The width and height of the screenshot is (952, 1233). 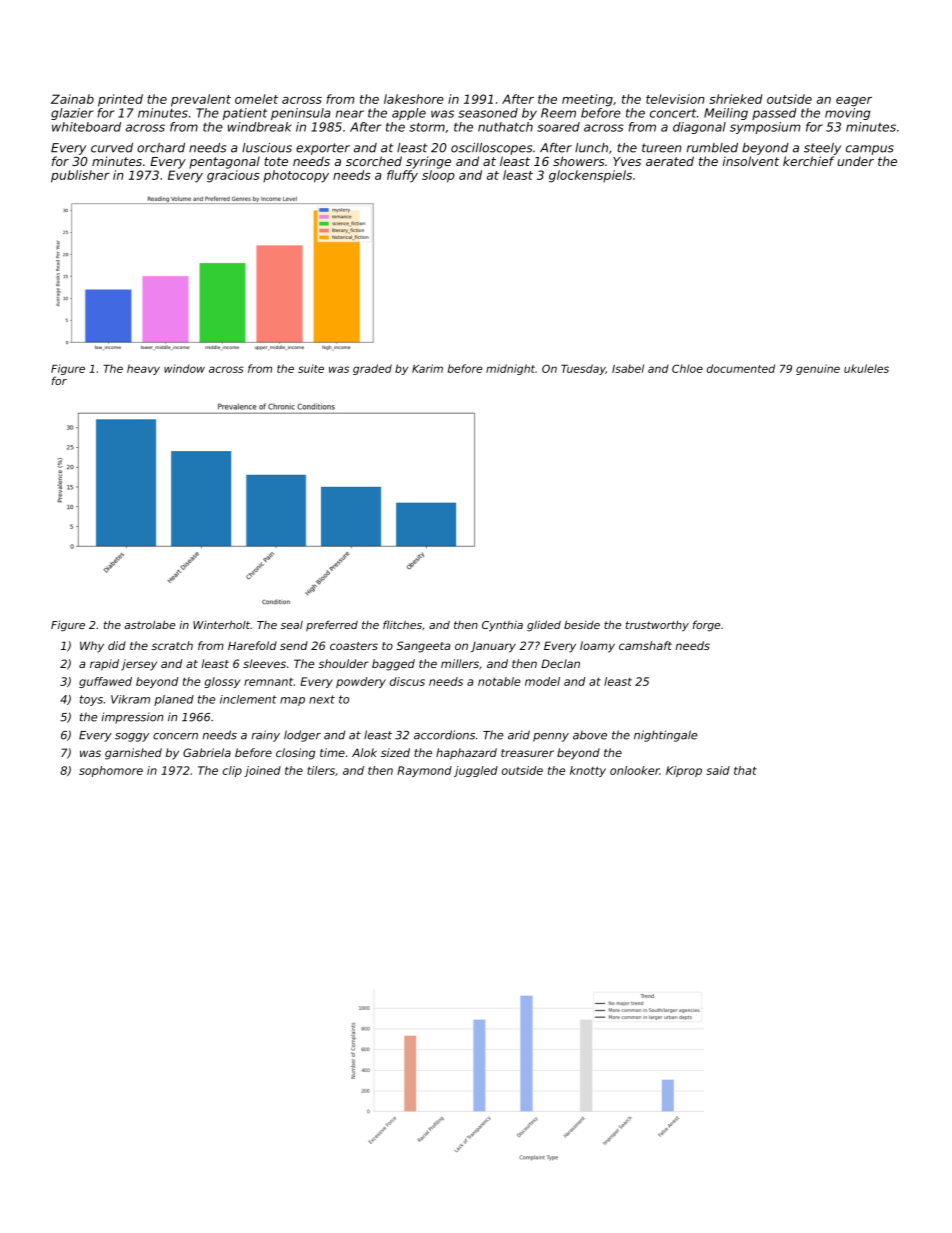 I want to click on Zainab, so click(x=72, y=99).
